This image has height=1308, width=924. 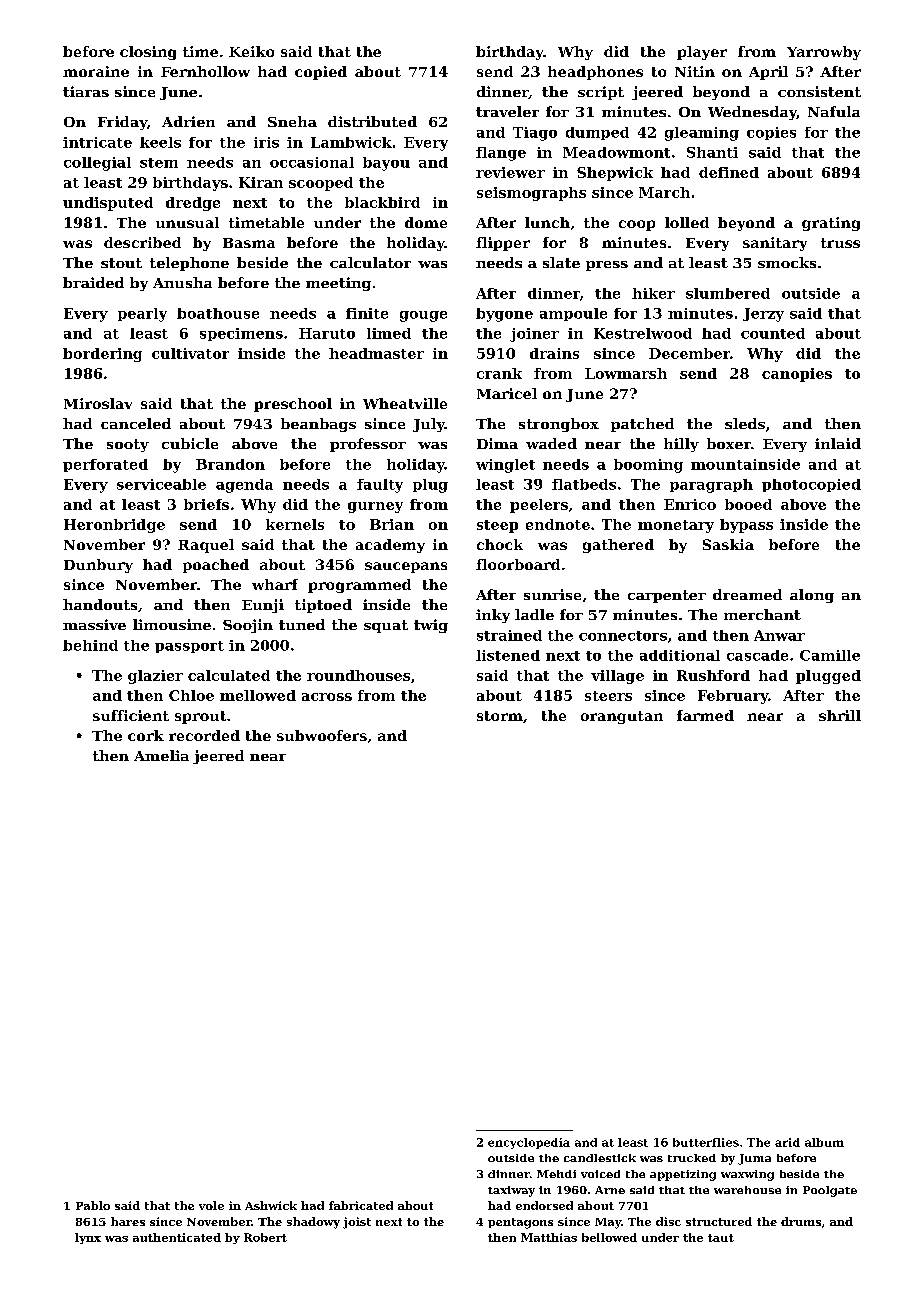 I want to click on Ashwick, so click(x=271, y=1205).
